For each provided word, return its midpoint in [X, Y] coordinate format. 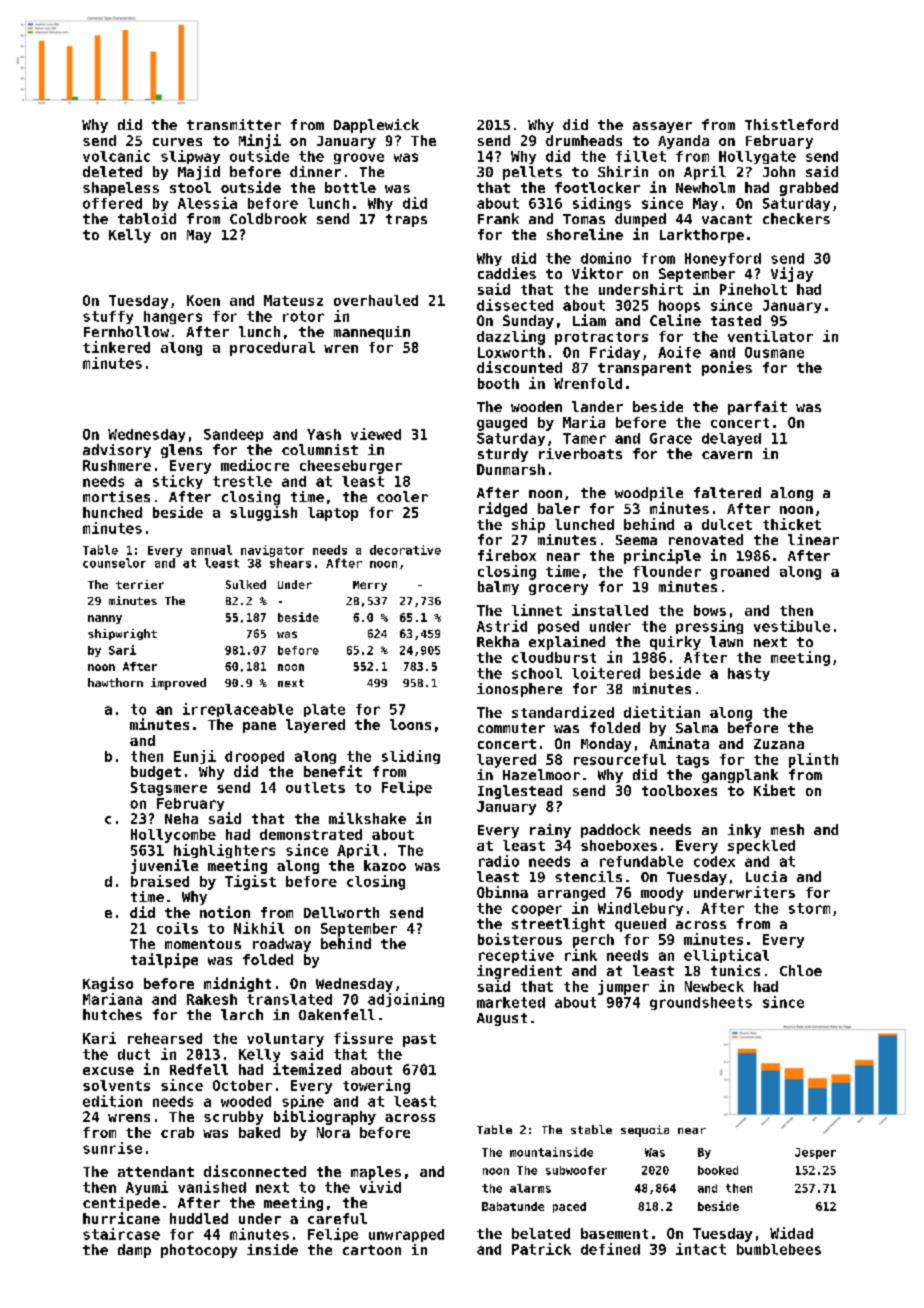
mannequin [372, 333]
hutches [112, 1014]
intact [701, 1249]
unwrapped [406, 1235]
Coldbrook [268, 218]
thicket [792, 524]
